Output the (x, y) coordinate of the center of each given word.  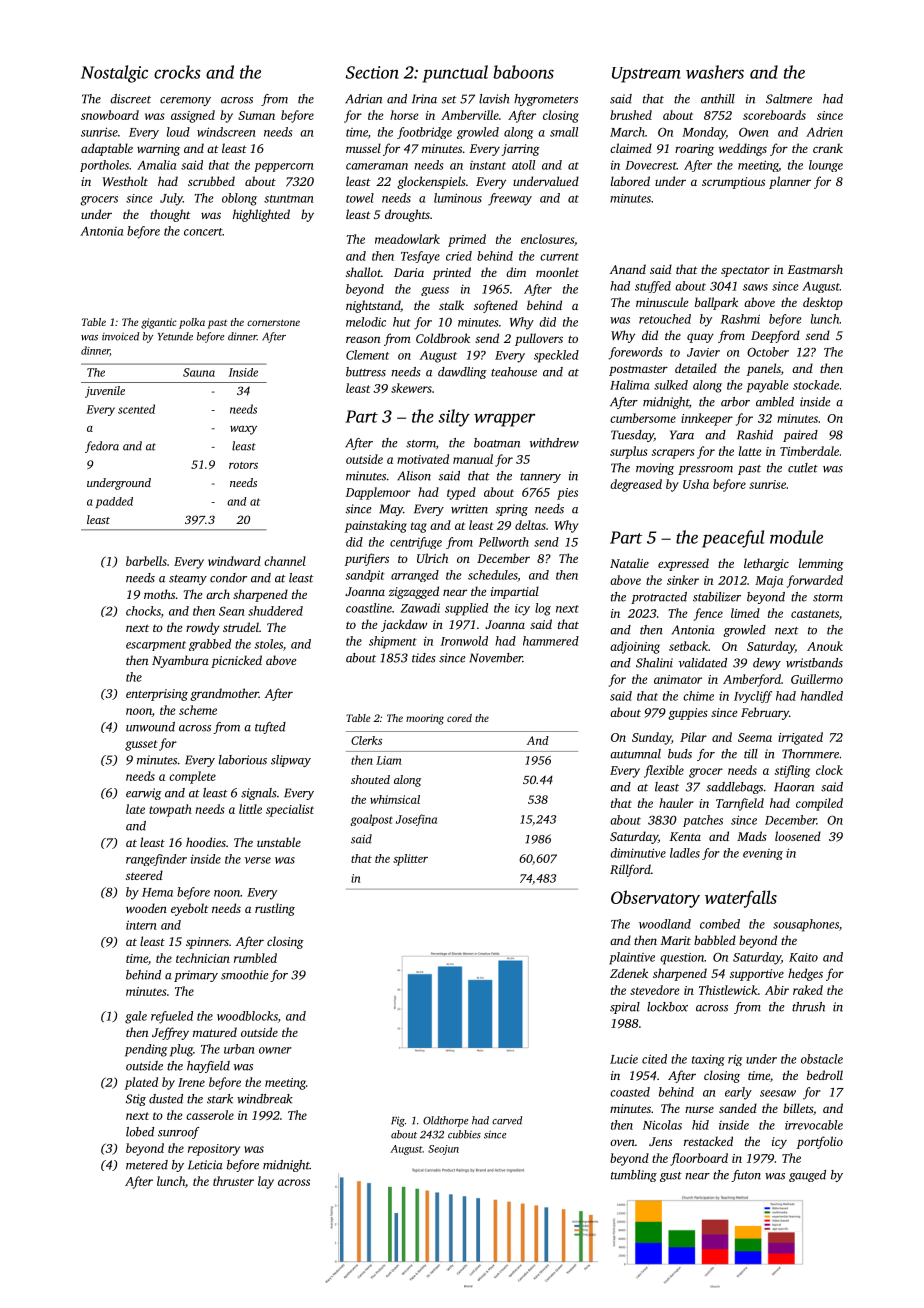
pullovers (539, 339)
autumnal (635, 754)
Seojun (443, 1150)
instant (488, 165)
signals (259, 794)
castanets (815, 614)
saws (755, 287)
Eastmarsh (815, 269)
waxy (243, 430)
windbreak (265, 1099)
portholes (104, 166)
